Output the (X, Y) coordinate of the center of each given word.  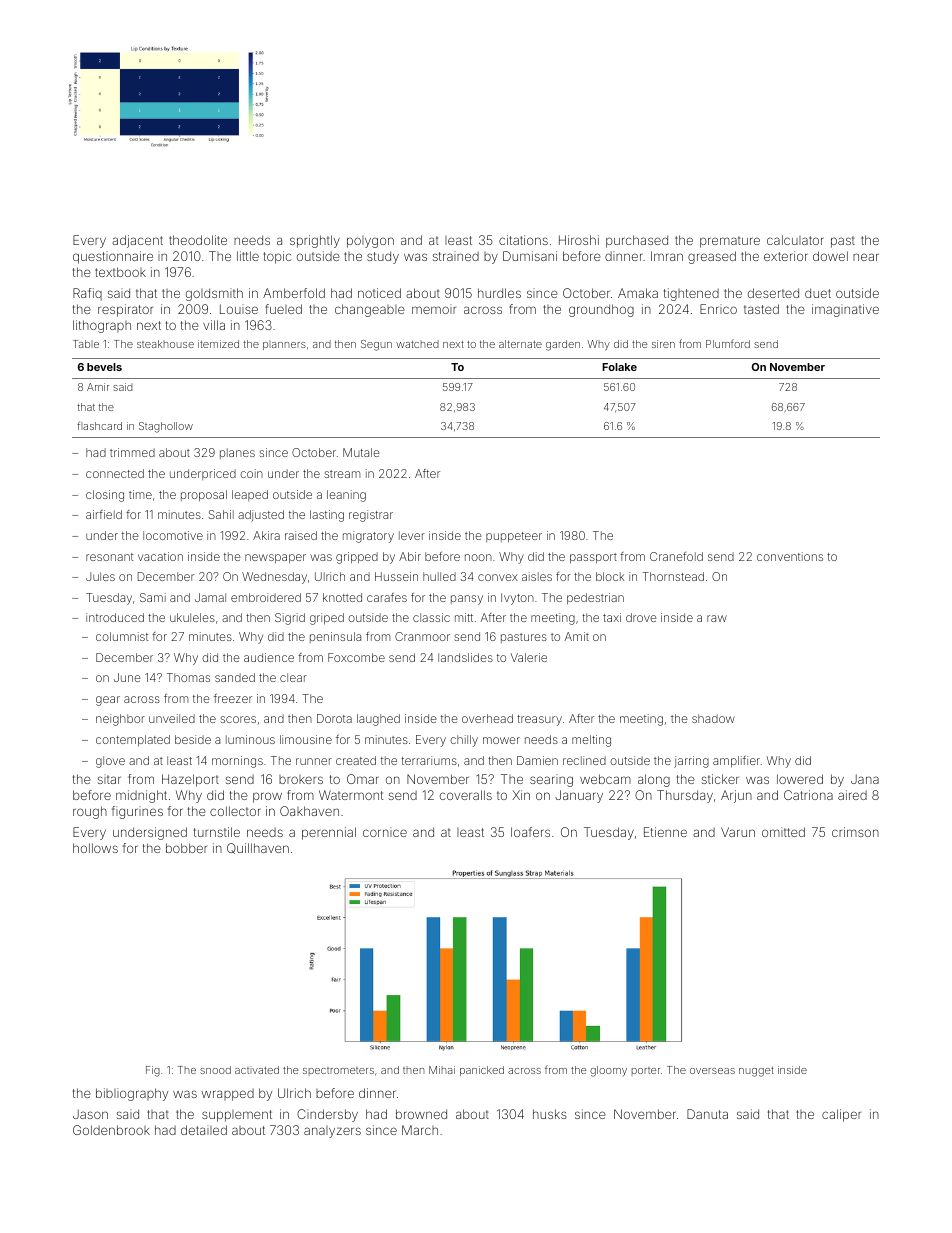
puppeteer (514, 537)
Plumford (728, 343)
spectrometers (338, 1071)
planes (237, 453)
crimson (855, 832)
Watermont (351, 795)
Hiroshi (579, 240)
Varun (738, 832)
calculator (795, 240)
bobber (186, 848)
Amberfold (294, 293)
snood (215, 1070)
